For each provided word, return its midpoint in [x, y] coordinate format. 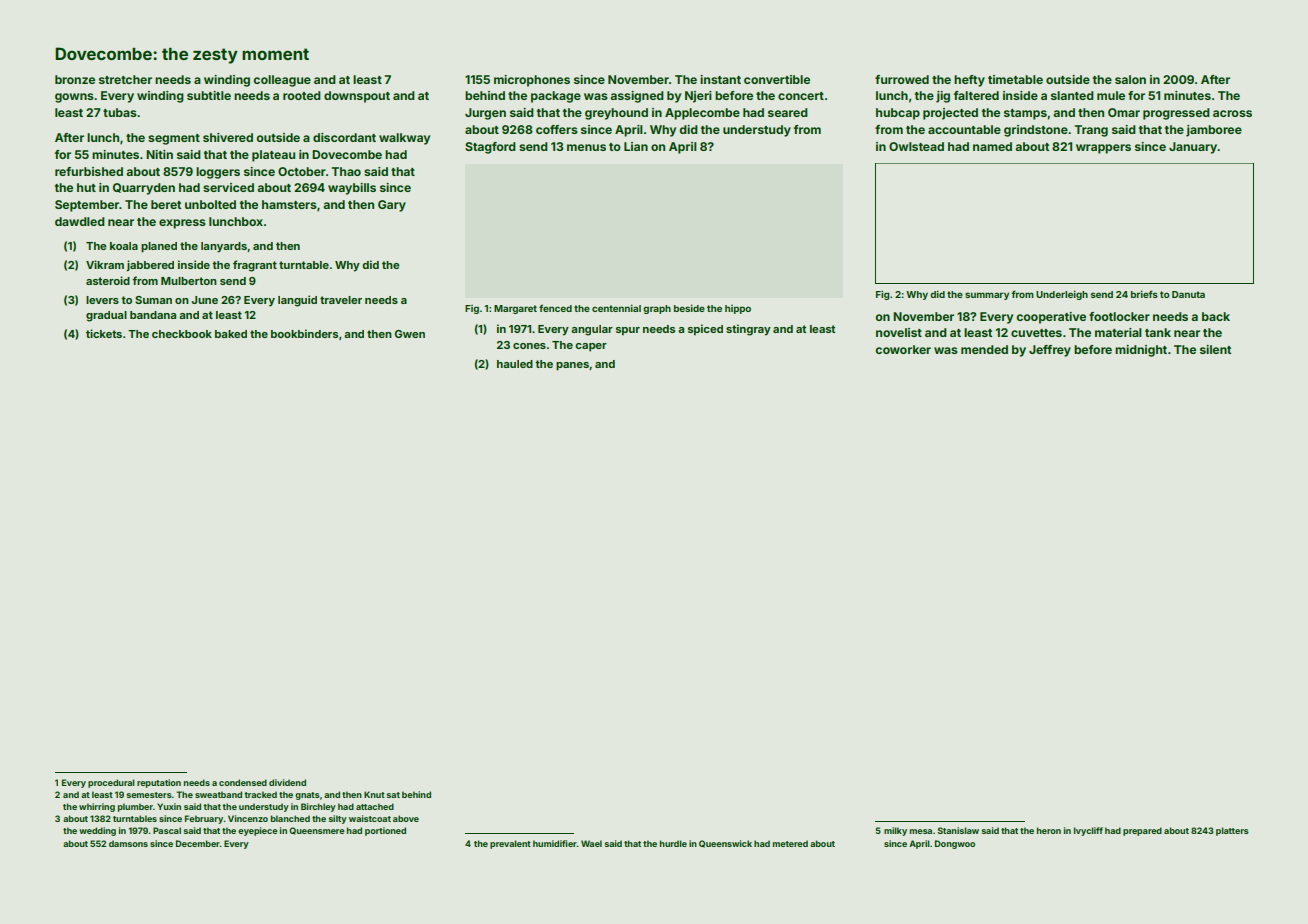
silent [1215, 349]
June [204, 300]
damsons [128, 843]
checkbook [182, 334]
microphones [532, 81]
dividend [287, 782]
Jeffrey [1050, 351]
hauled [515, 364]
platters [1232, 831]
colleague [282, 81]
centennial [616, 308]
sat [393, 795]
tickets [104, 333]
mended [984, 349]
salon [1130, 79]
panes [572, 366]
